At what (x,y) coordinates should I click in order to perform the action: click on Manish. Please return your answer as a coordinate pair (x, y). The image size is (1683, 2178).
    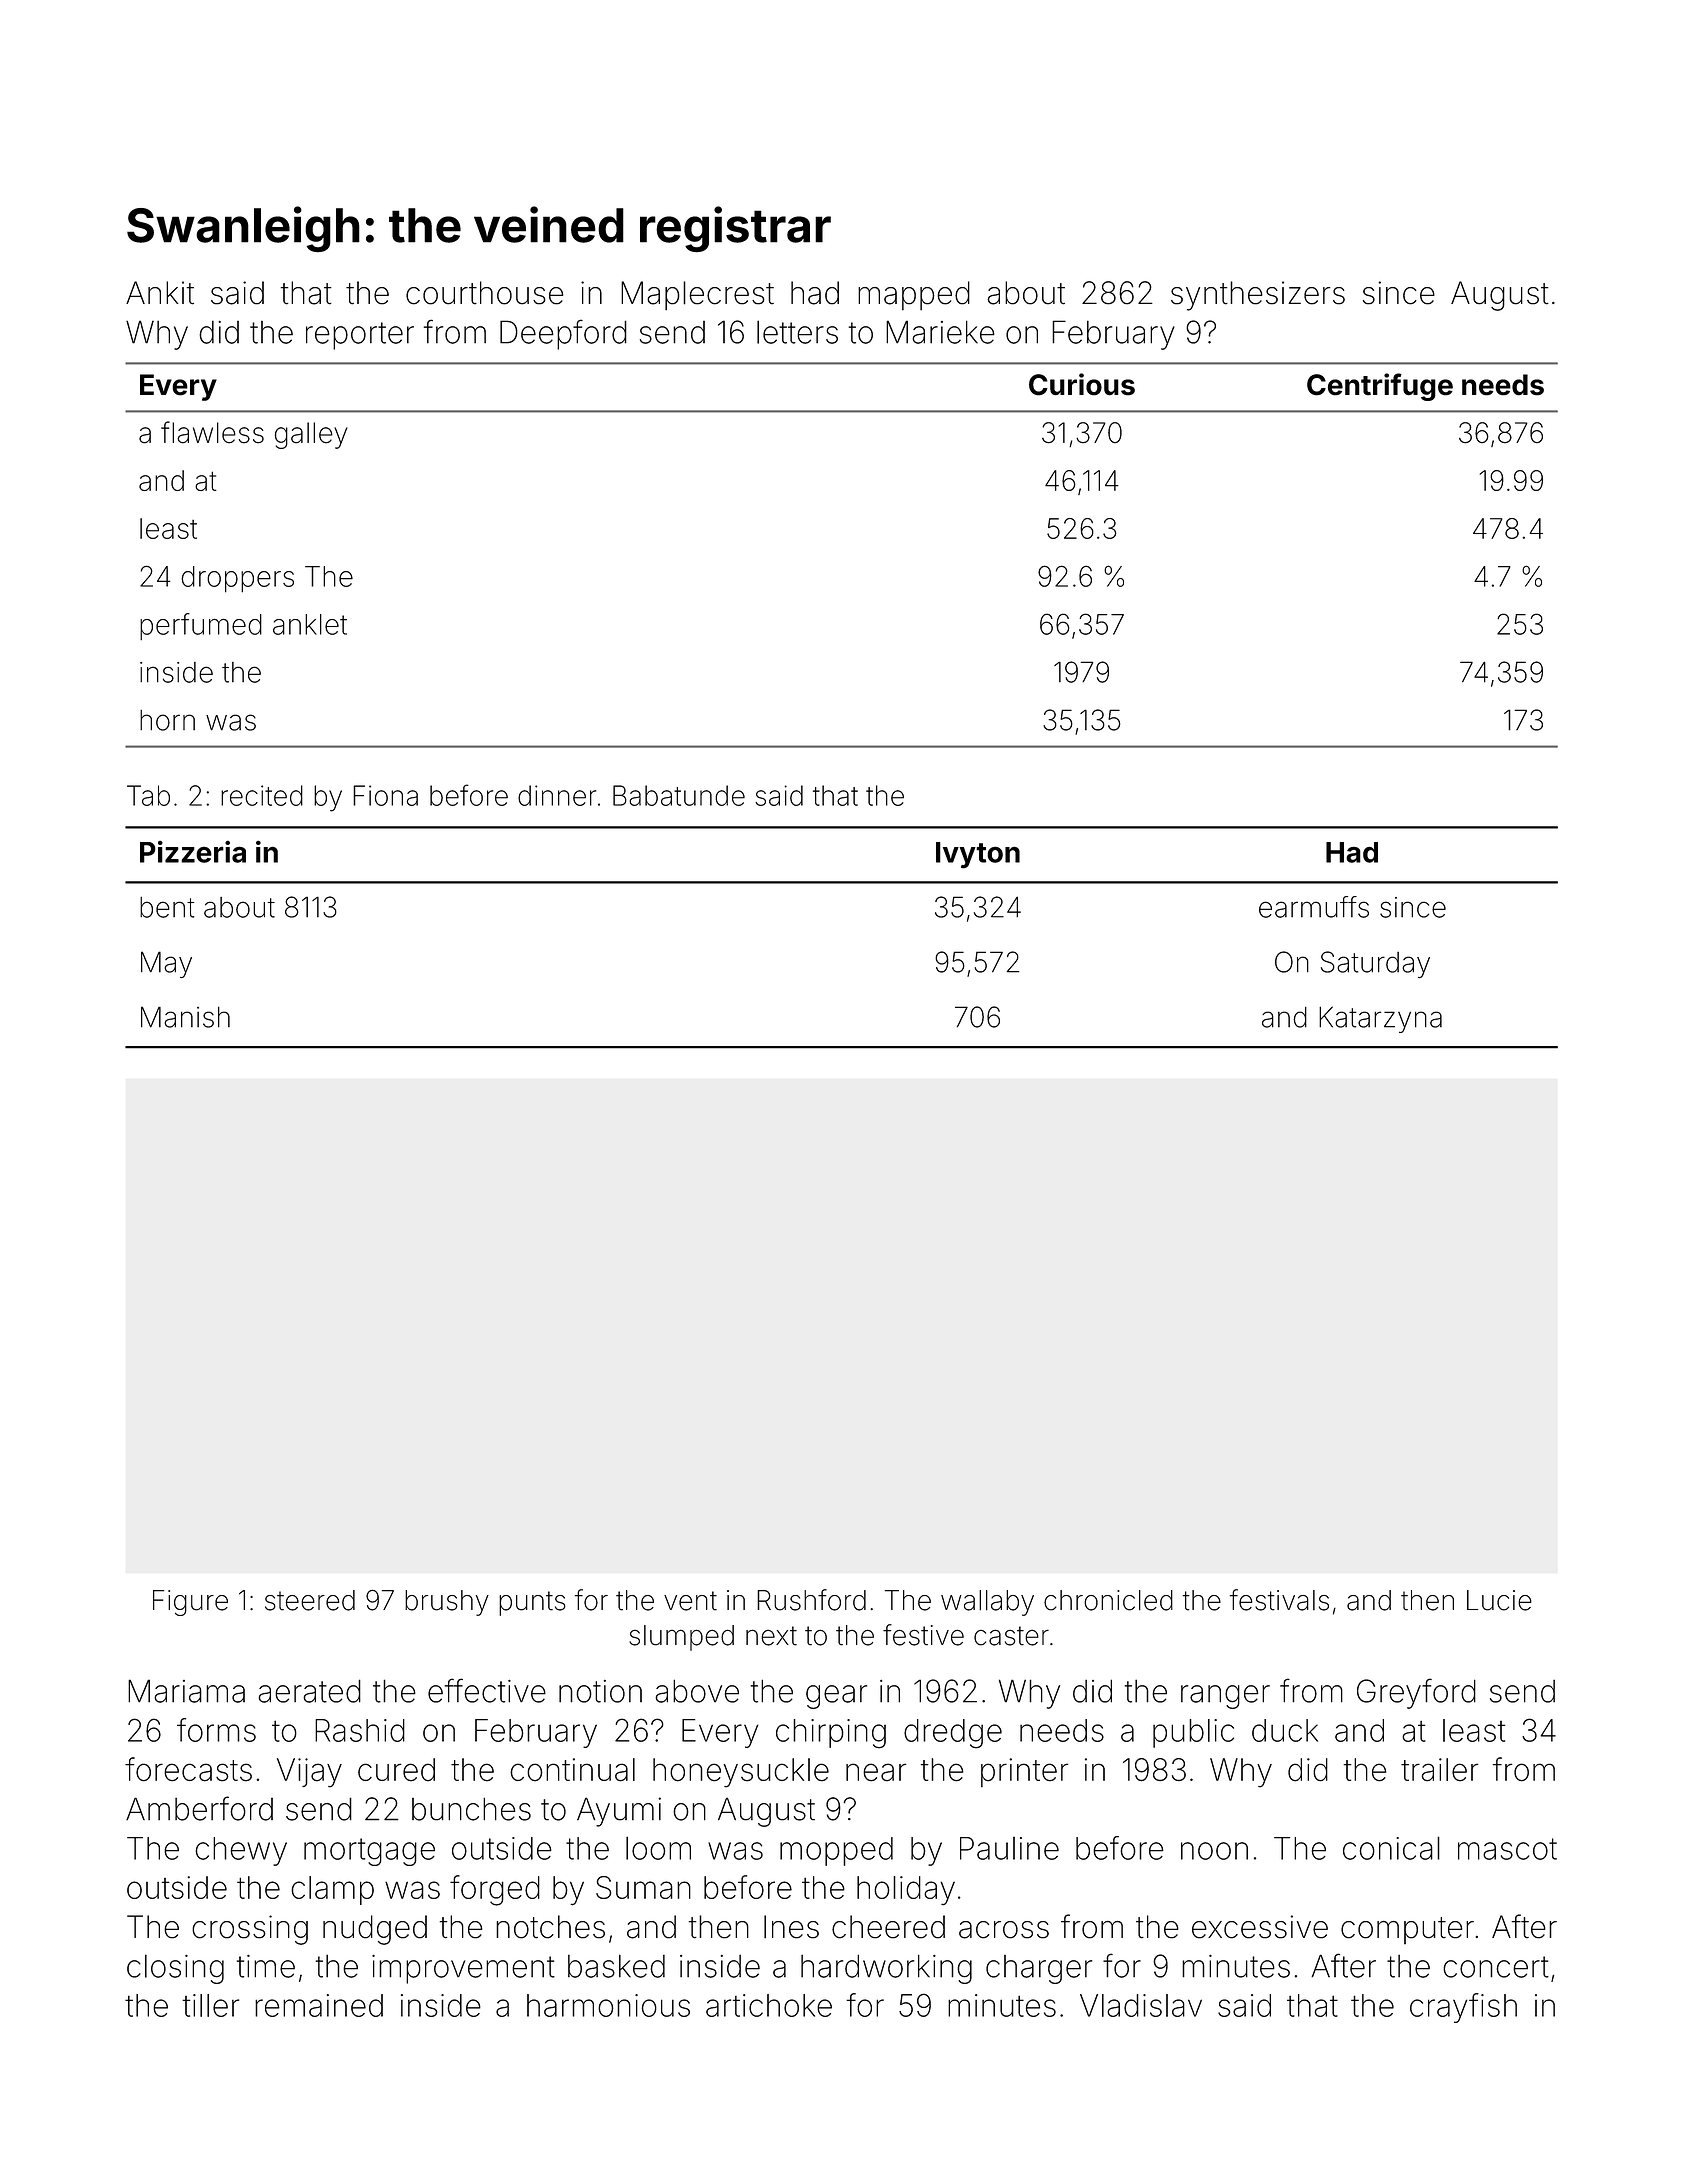
    Looking at the image, I should click on (185, 1017).
